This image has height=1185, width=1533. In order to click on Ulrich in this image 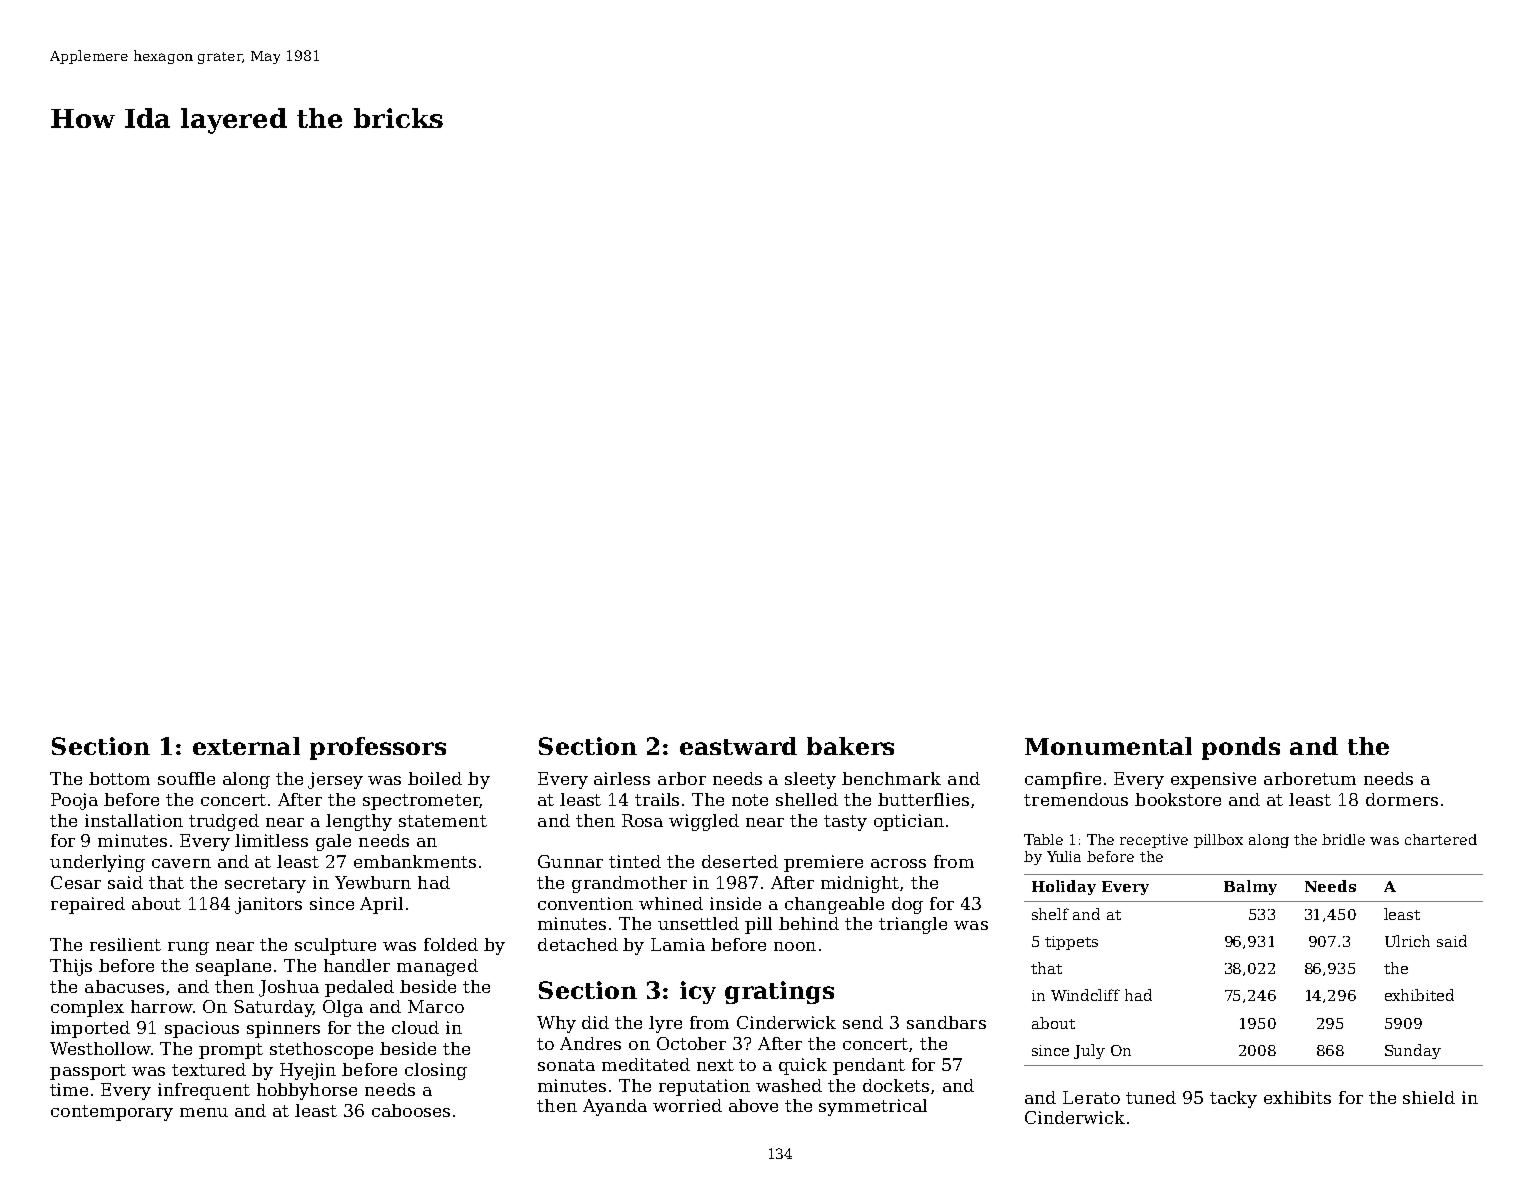, I will do `click(1407, 941)`.
